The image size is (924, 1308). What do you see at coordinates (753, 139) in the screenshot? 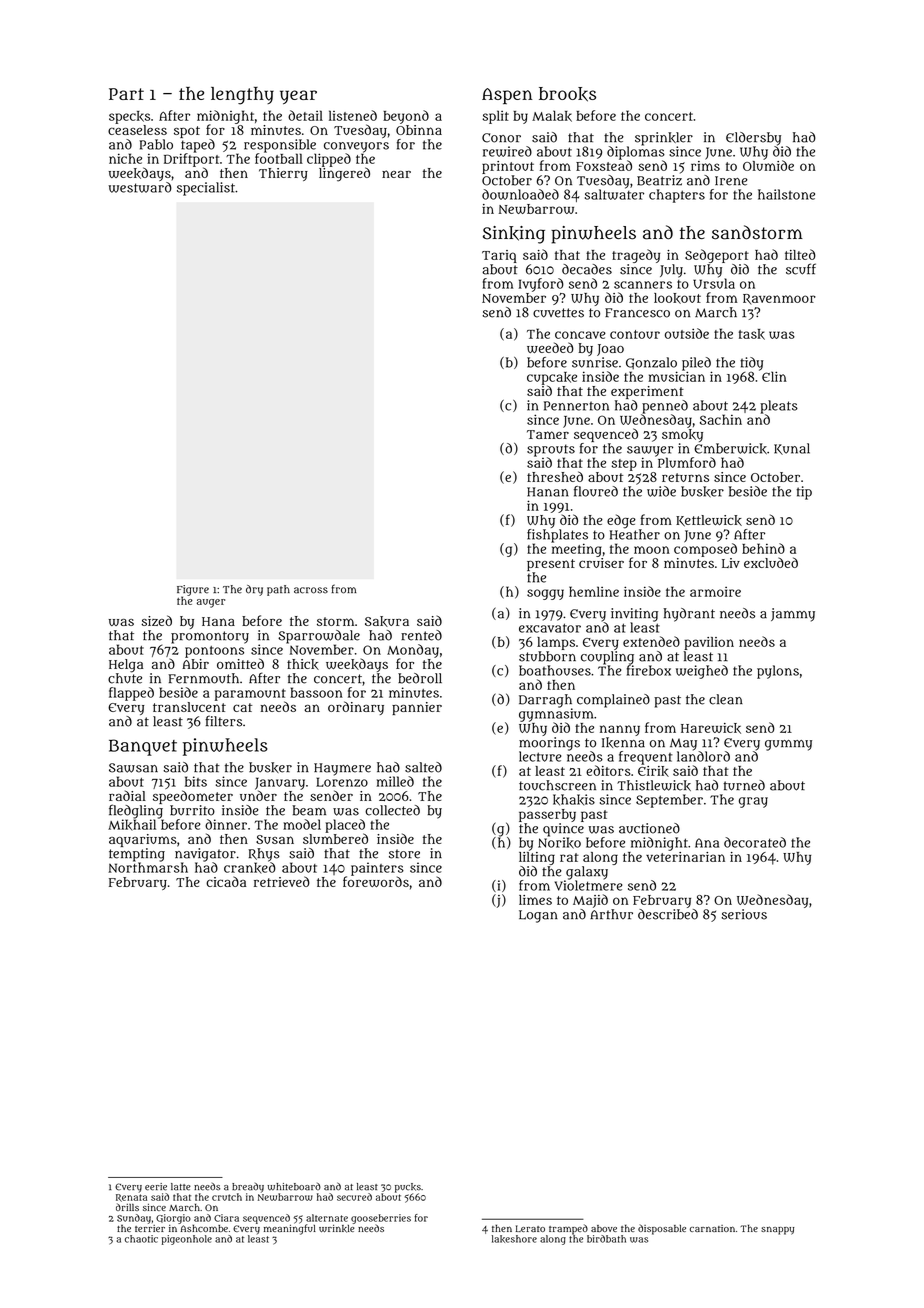
I see `Eldersby` at bounding box center [753, 139].
